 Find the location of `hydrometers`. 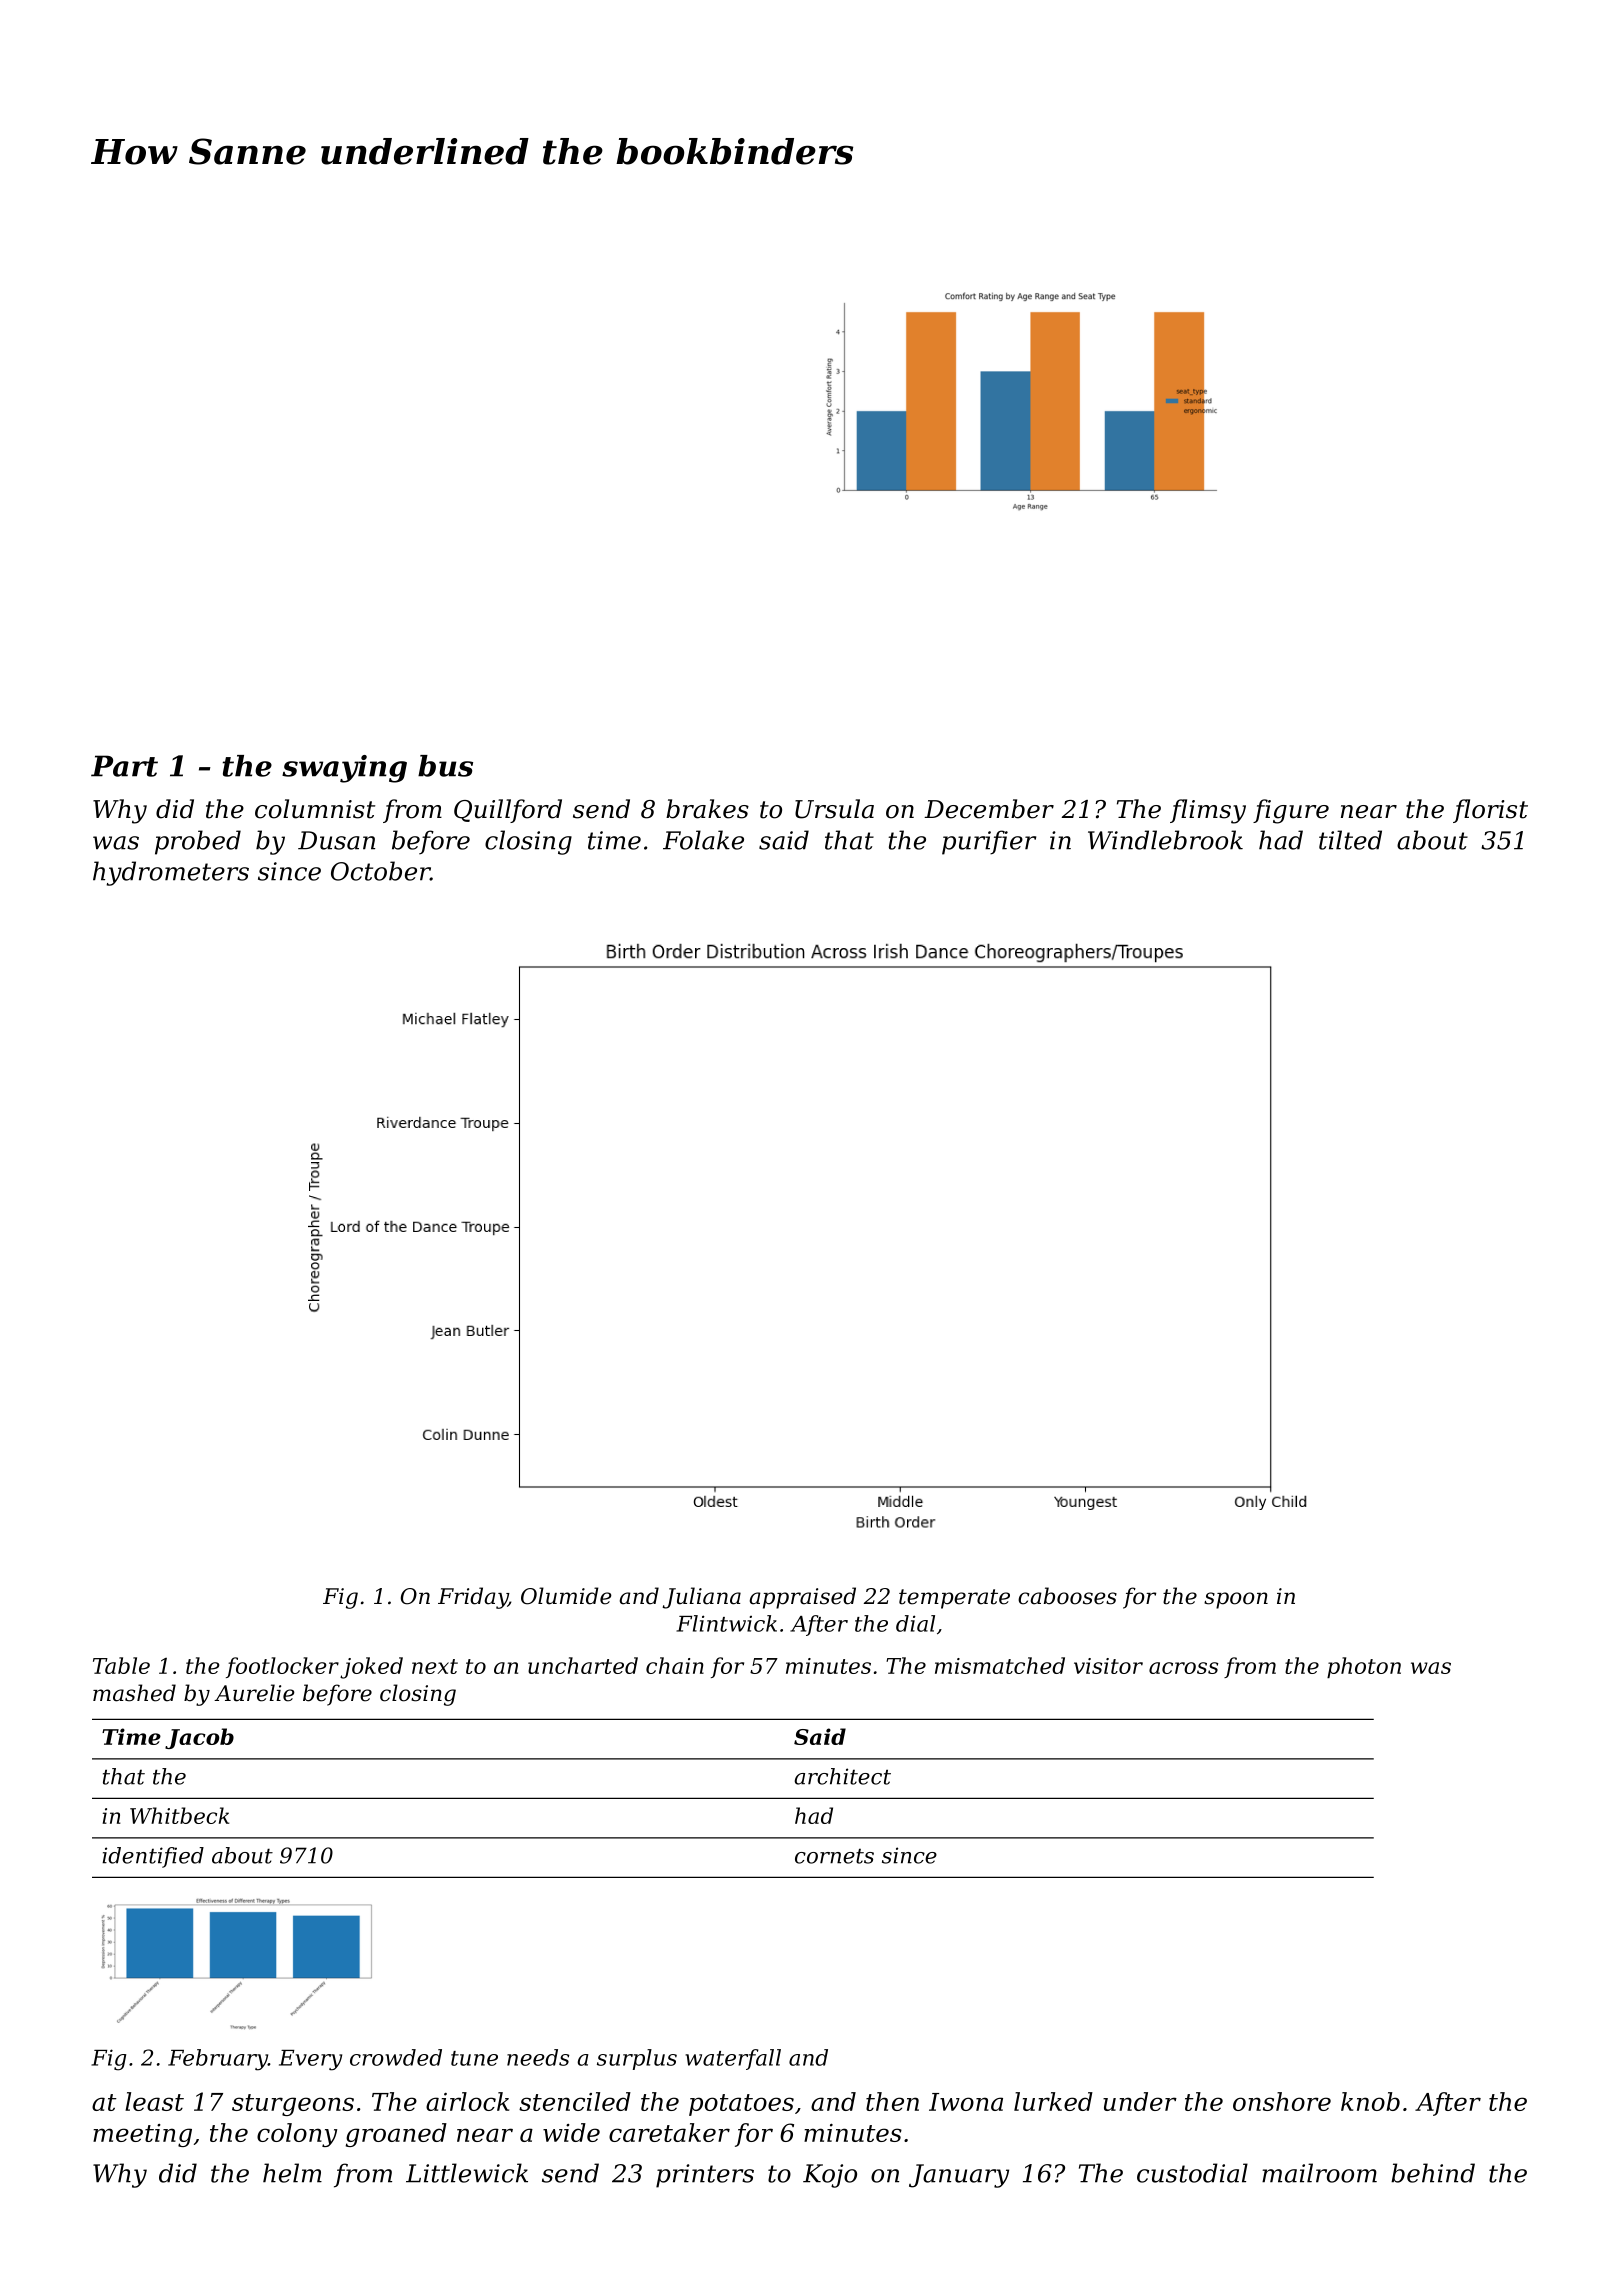

hydrometers is located at coordinates (171, 873).
